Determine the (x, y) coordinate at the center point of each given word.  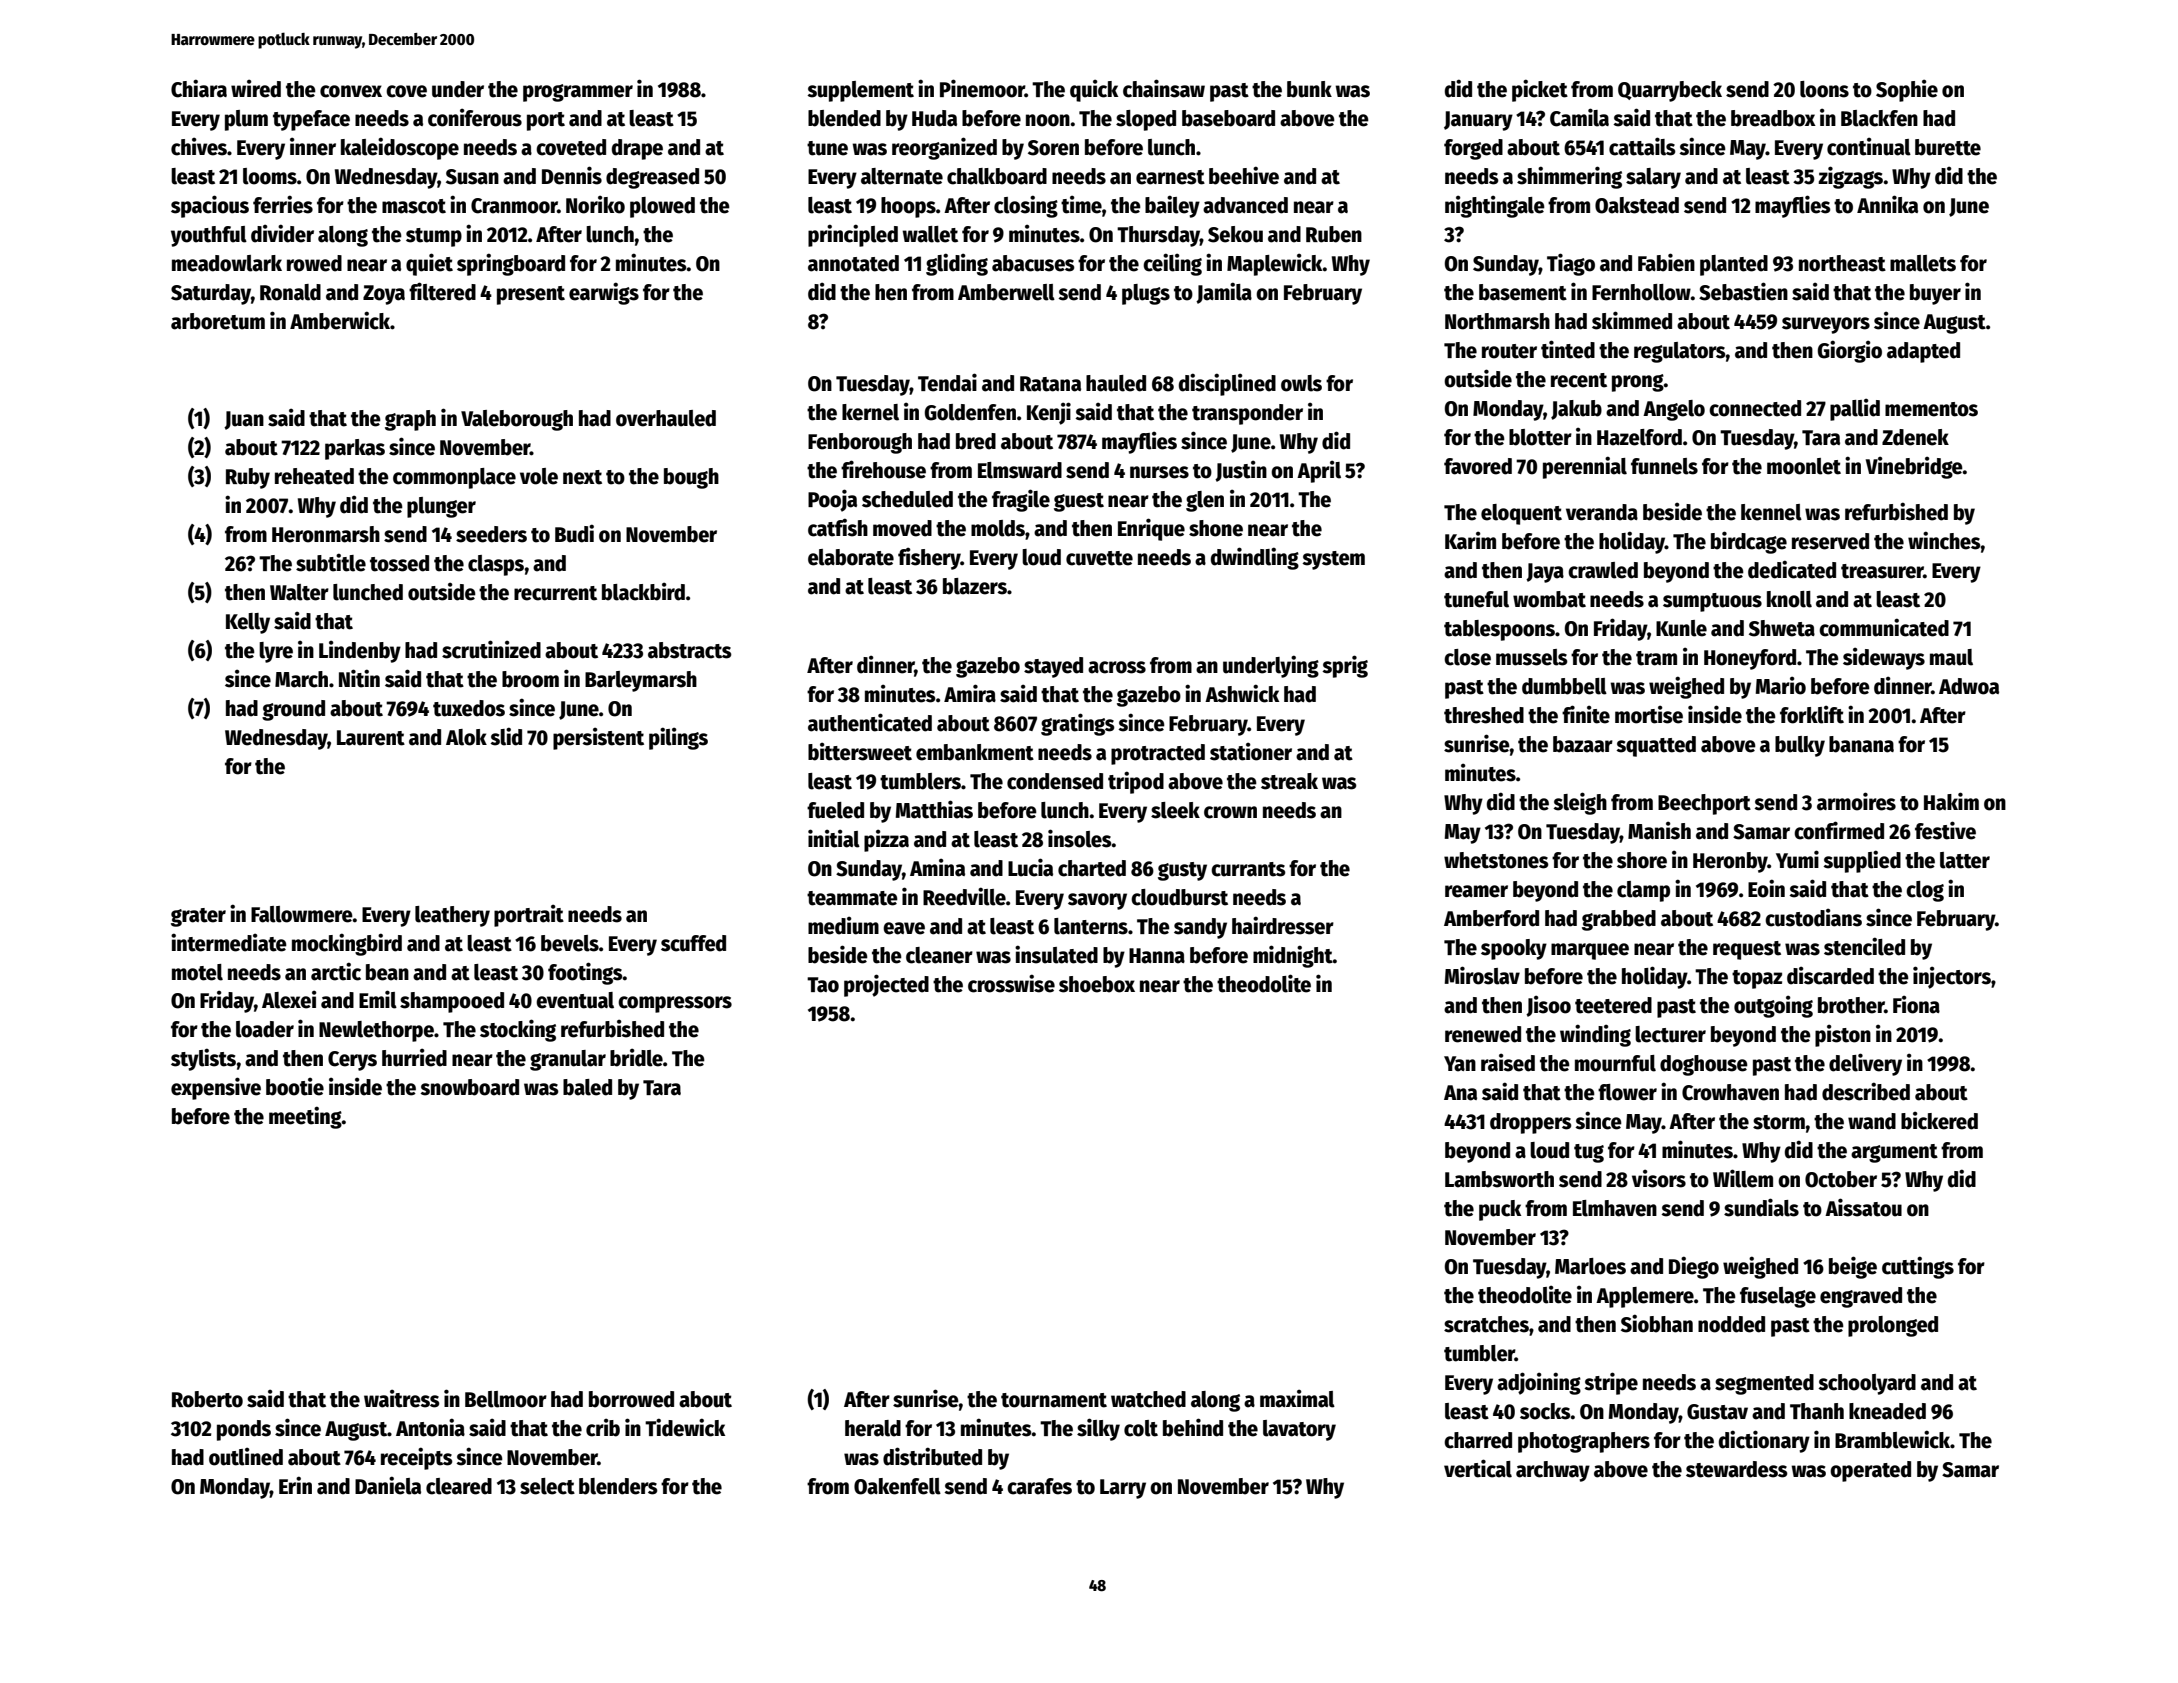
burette (1948, 147)
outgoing (1773, 1006)
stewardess (1737, 1469)
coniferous (475, 117)
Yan (1460, 1064)
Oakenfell (897, 1486)
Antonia (430, 1427)
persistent (598, 738)
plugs (1146, 294)
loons (1824, 89)
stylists (203, 1059)
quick (1094, 90)
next (582, 477)
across (1117, 667)
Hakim (1951, 801)
